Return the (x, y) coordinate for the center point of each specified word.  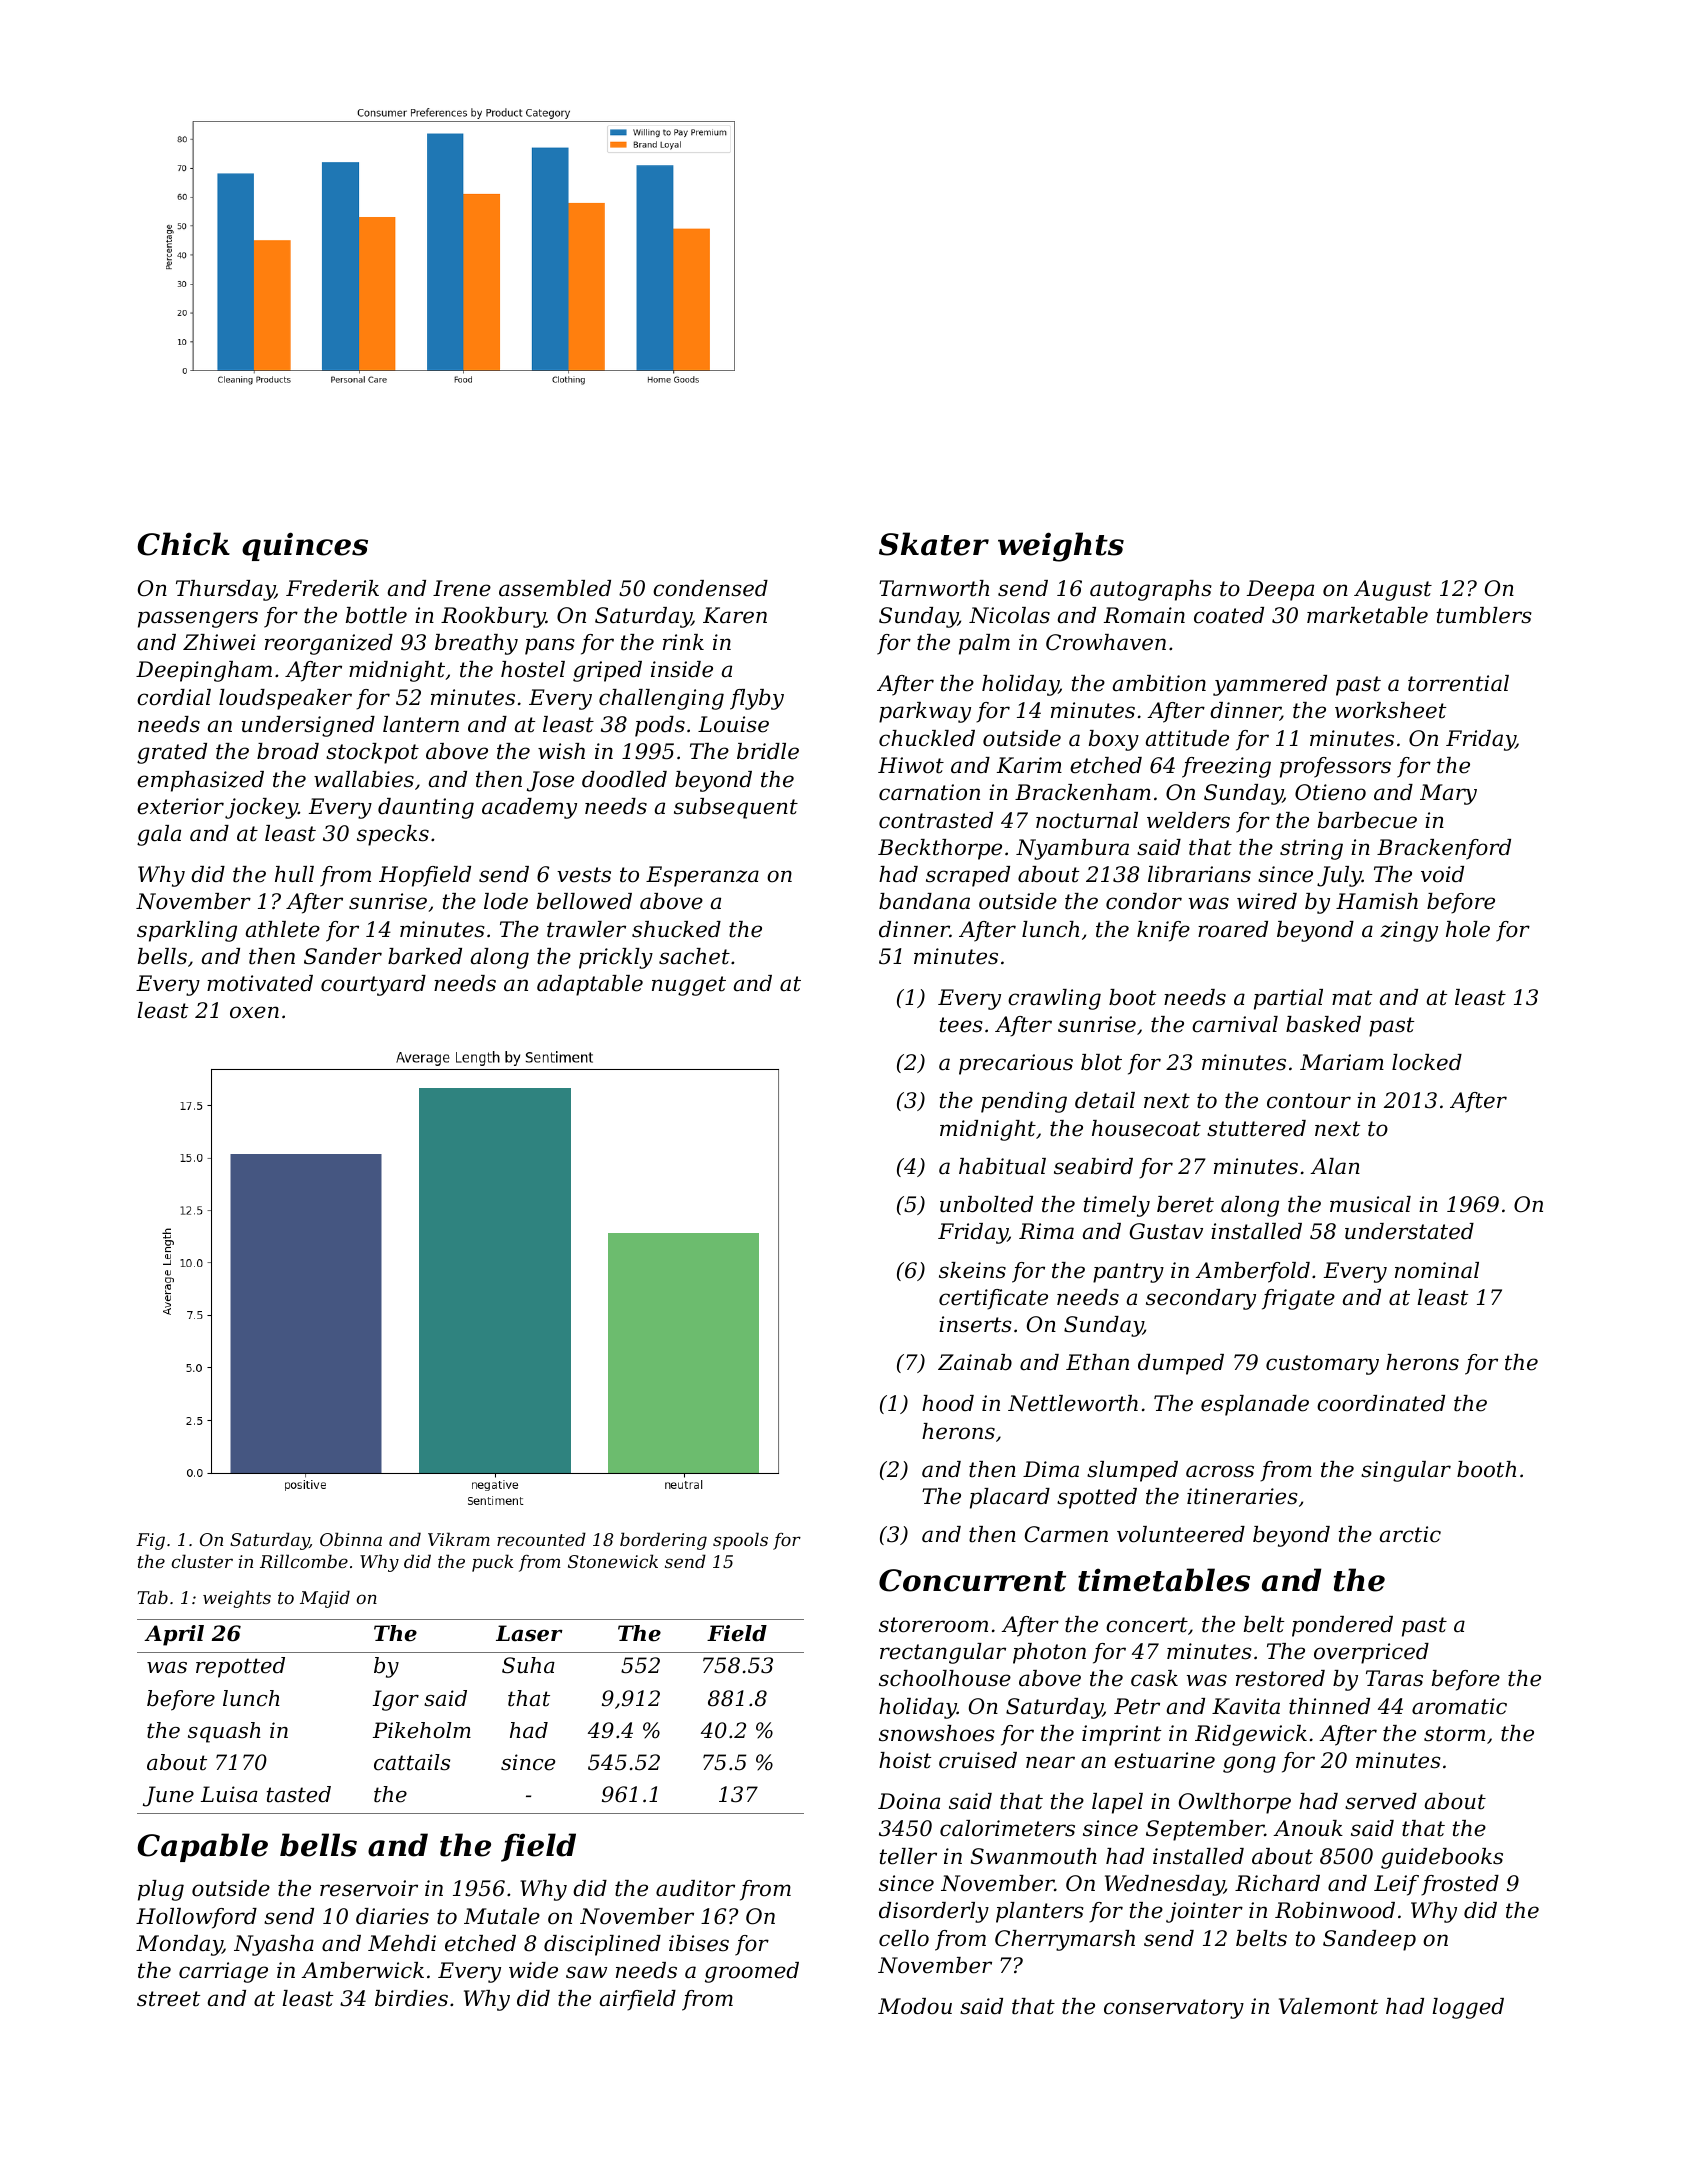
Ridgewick (1251, 1735)
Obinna (351, 1539)
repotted (240, 1667)
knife (1163, 931)
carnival (1235, 1024)
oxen (254, 1012)
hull (294, 874)
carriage (223, 1972)
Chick (183, 544)
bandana (924, 901)
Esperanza (702, 876)
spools (740, 1541)
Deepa (1280, 590)
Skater (934, 544)
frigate (1298, 1299)
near (1050, 1762)
